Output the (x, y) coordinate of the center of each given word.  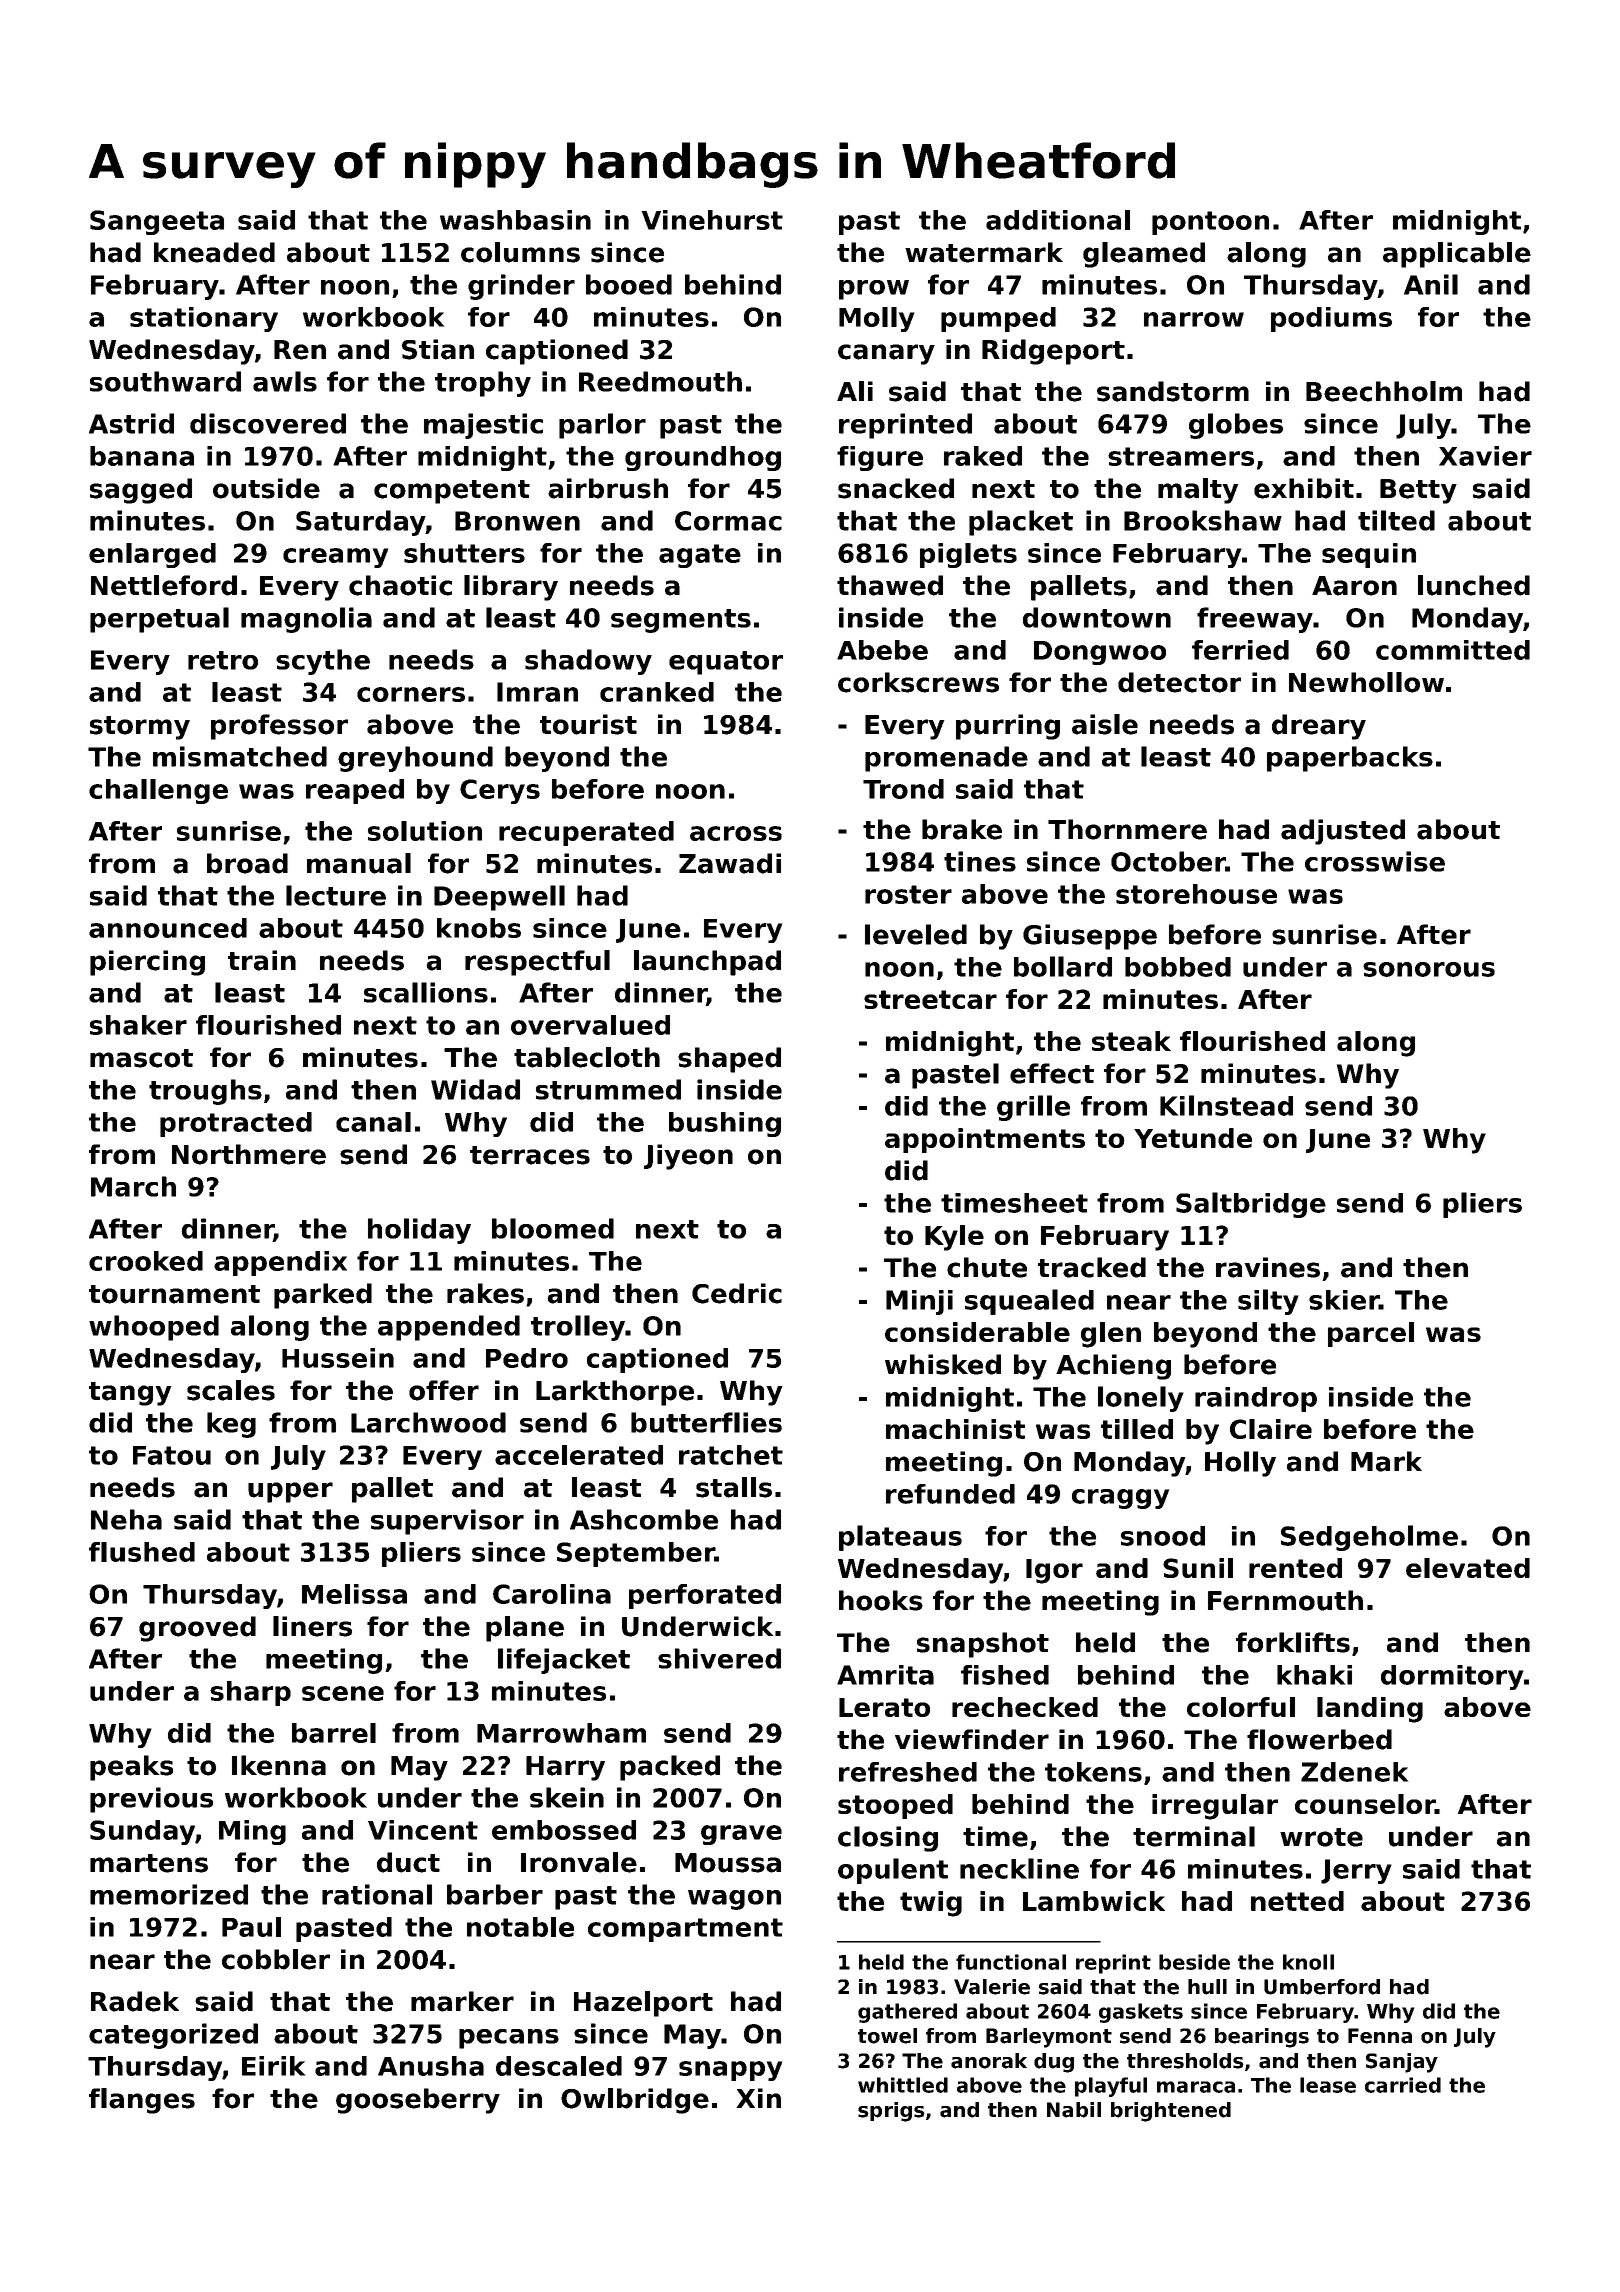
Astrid (131, 423)
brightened (1171, 2112)
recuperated (586, 833)
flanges (142, 2101)
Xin (758, 2098)
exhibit (1304, 488)
